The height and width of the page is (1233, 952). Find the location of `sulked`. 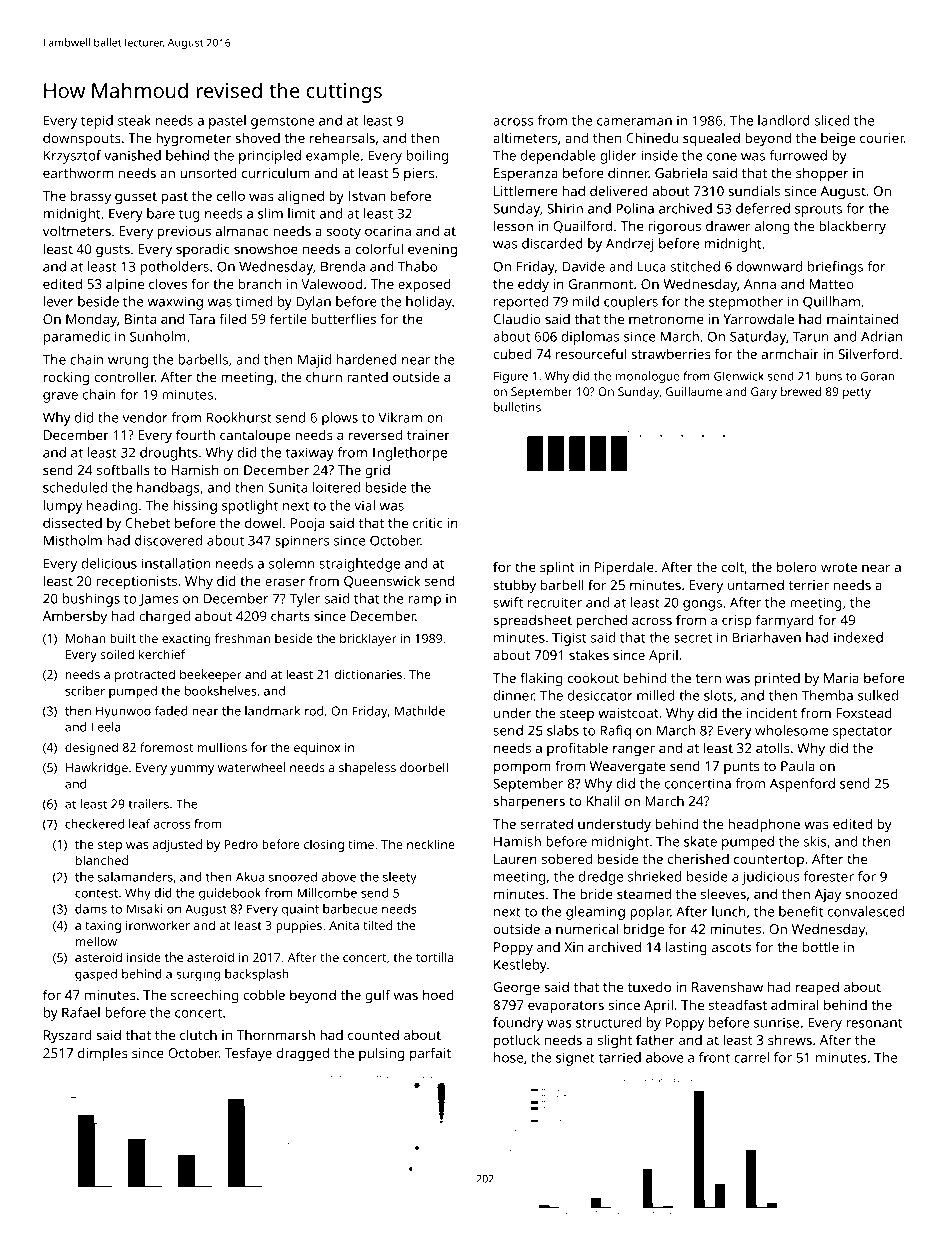

sulked is located at coordinates (878, 695).
